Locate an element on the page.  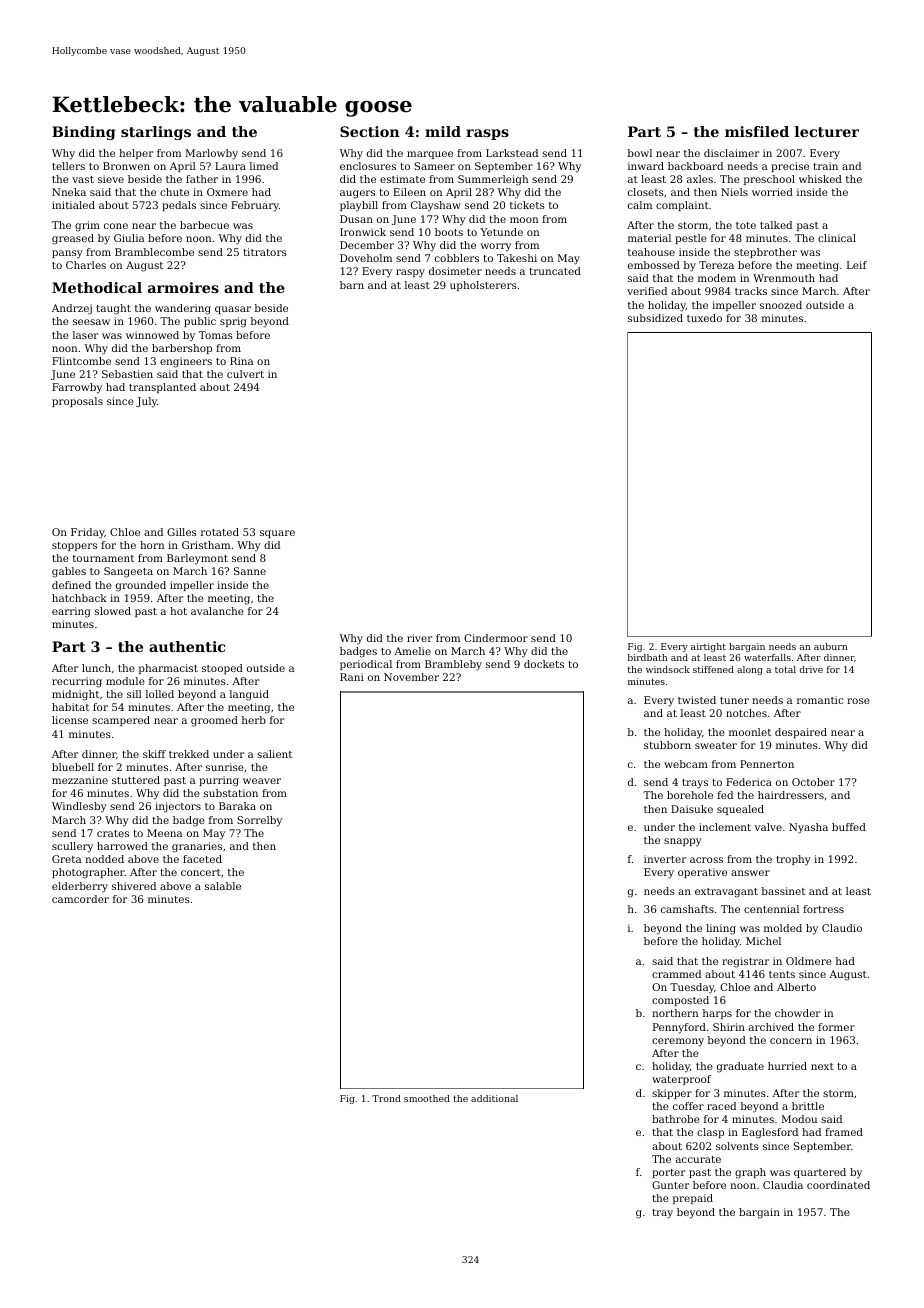
rasps is located at coordinates (487, 134).
